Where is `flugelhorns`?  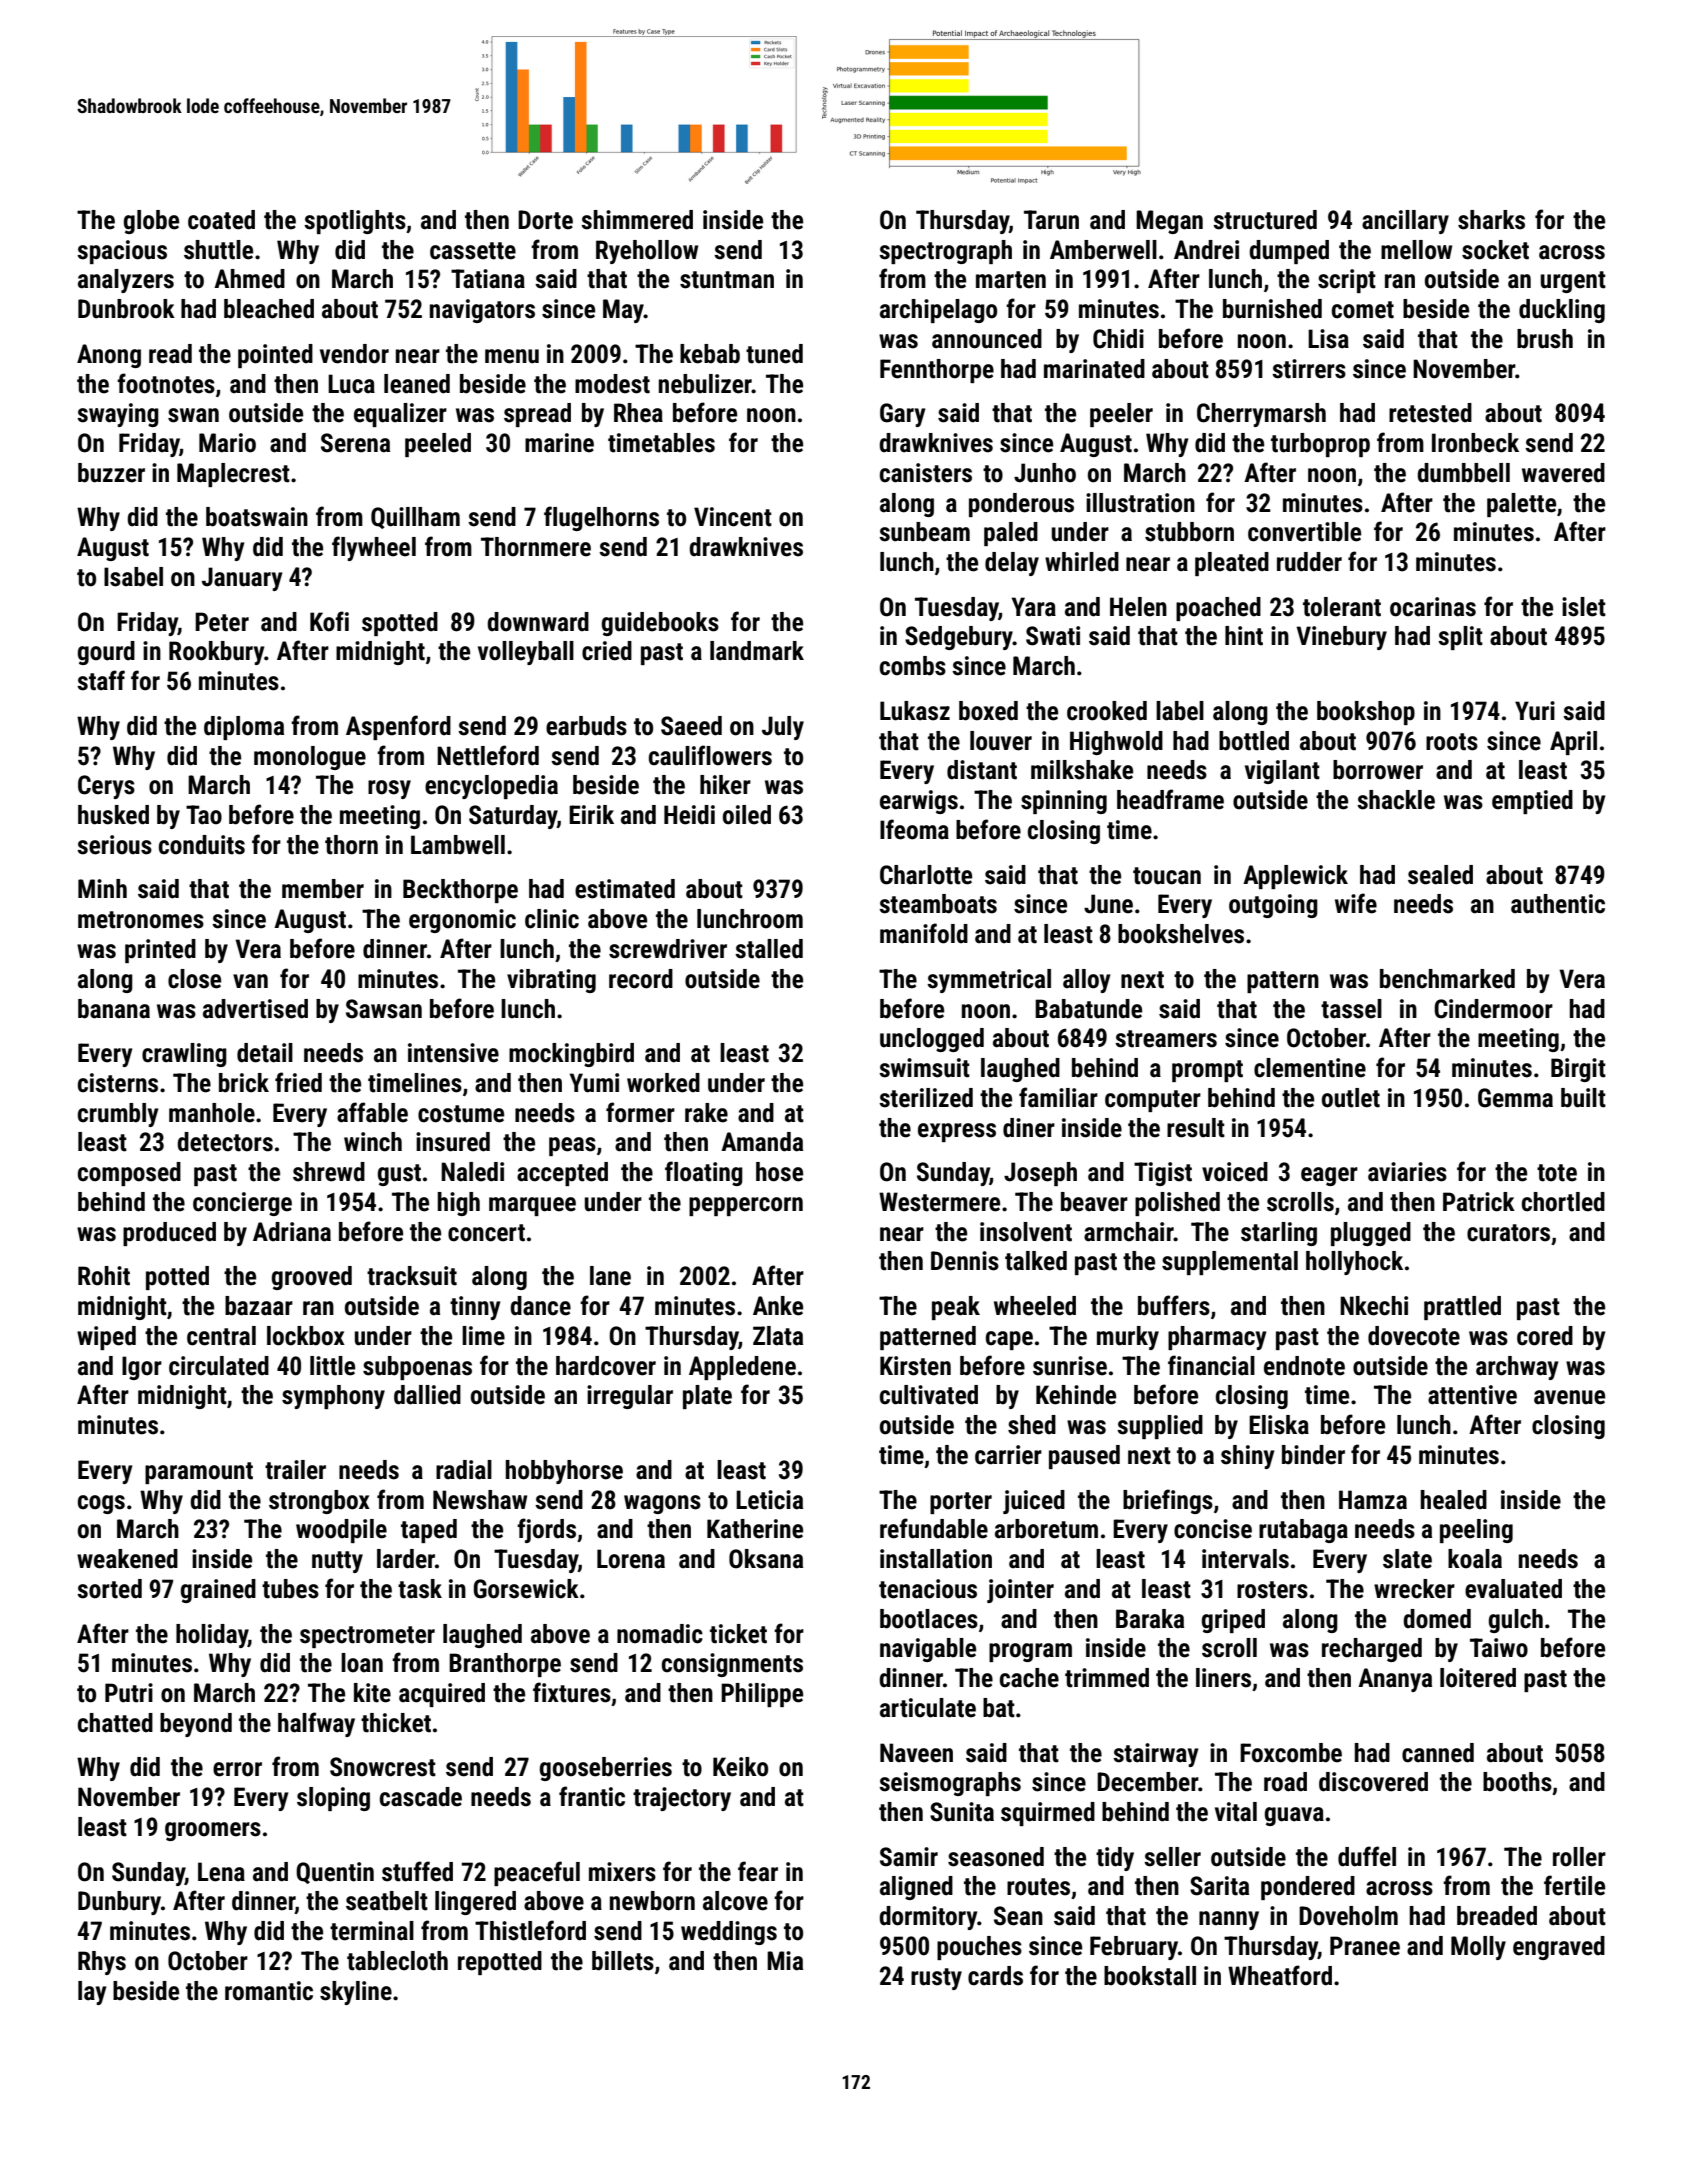
flugelhorns is located at coordinates (601, 518).
